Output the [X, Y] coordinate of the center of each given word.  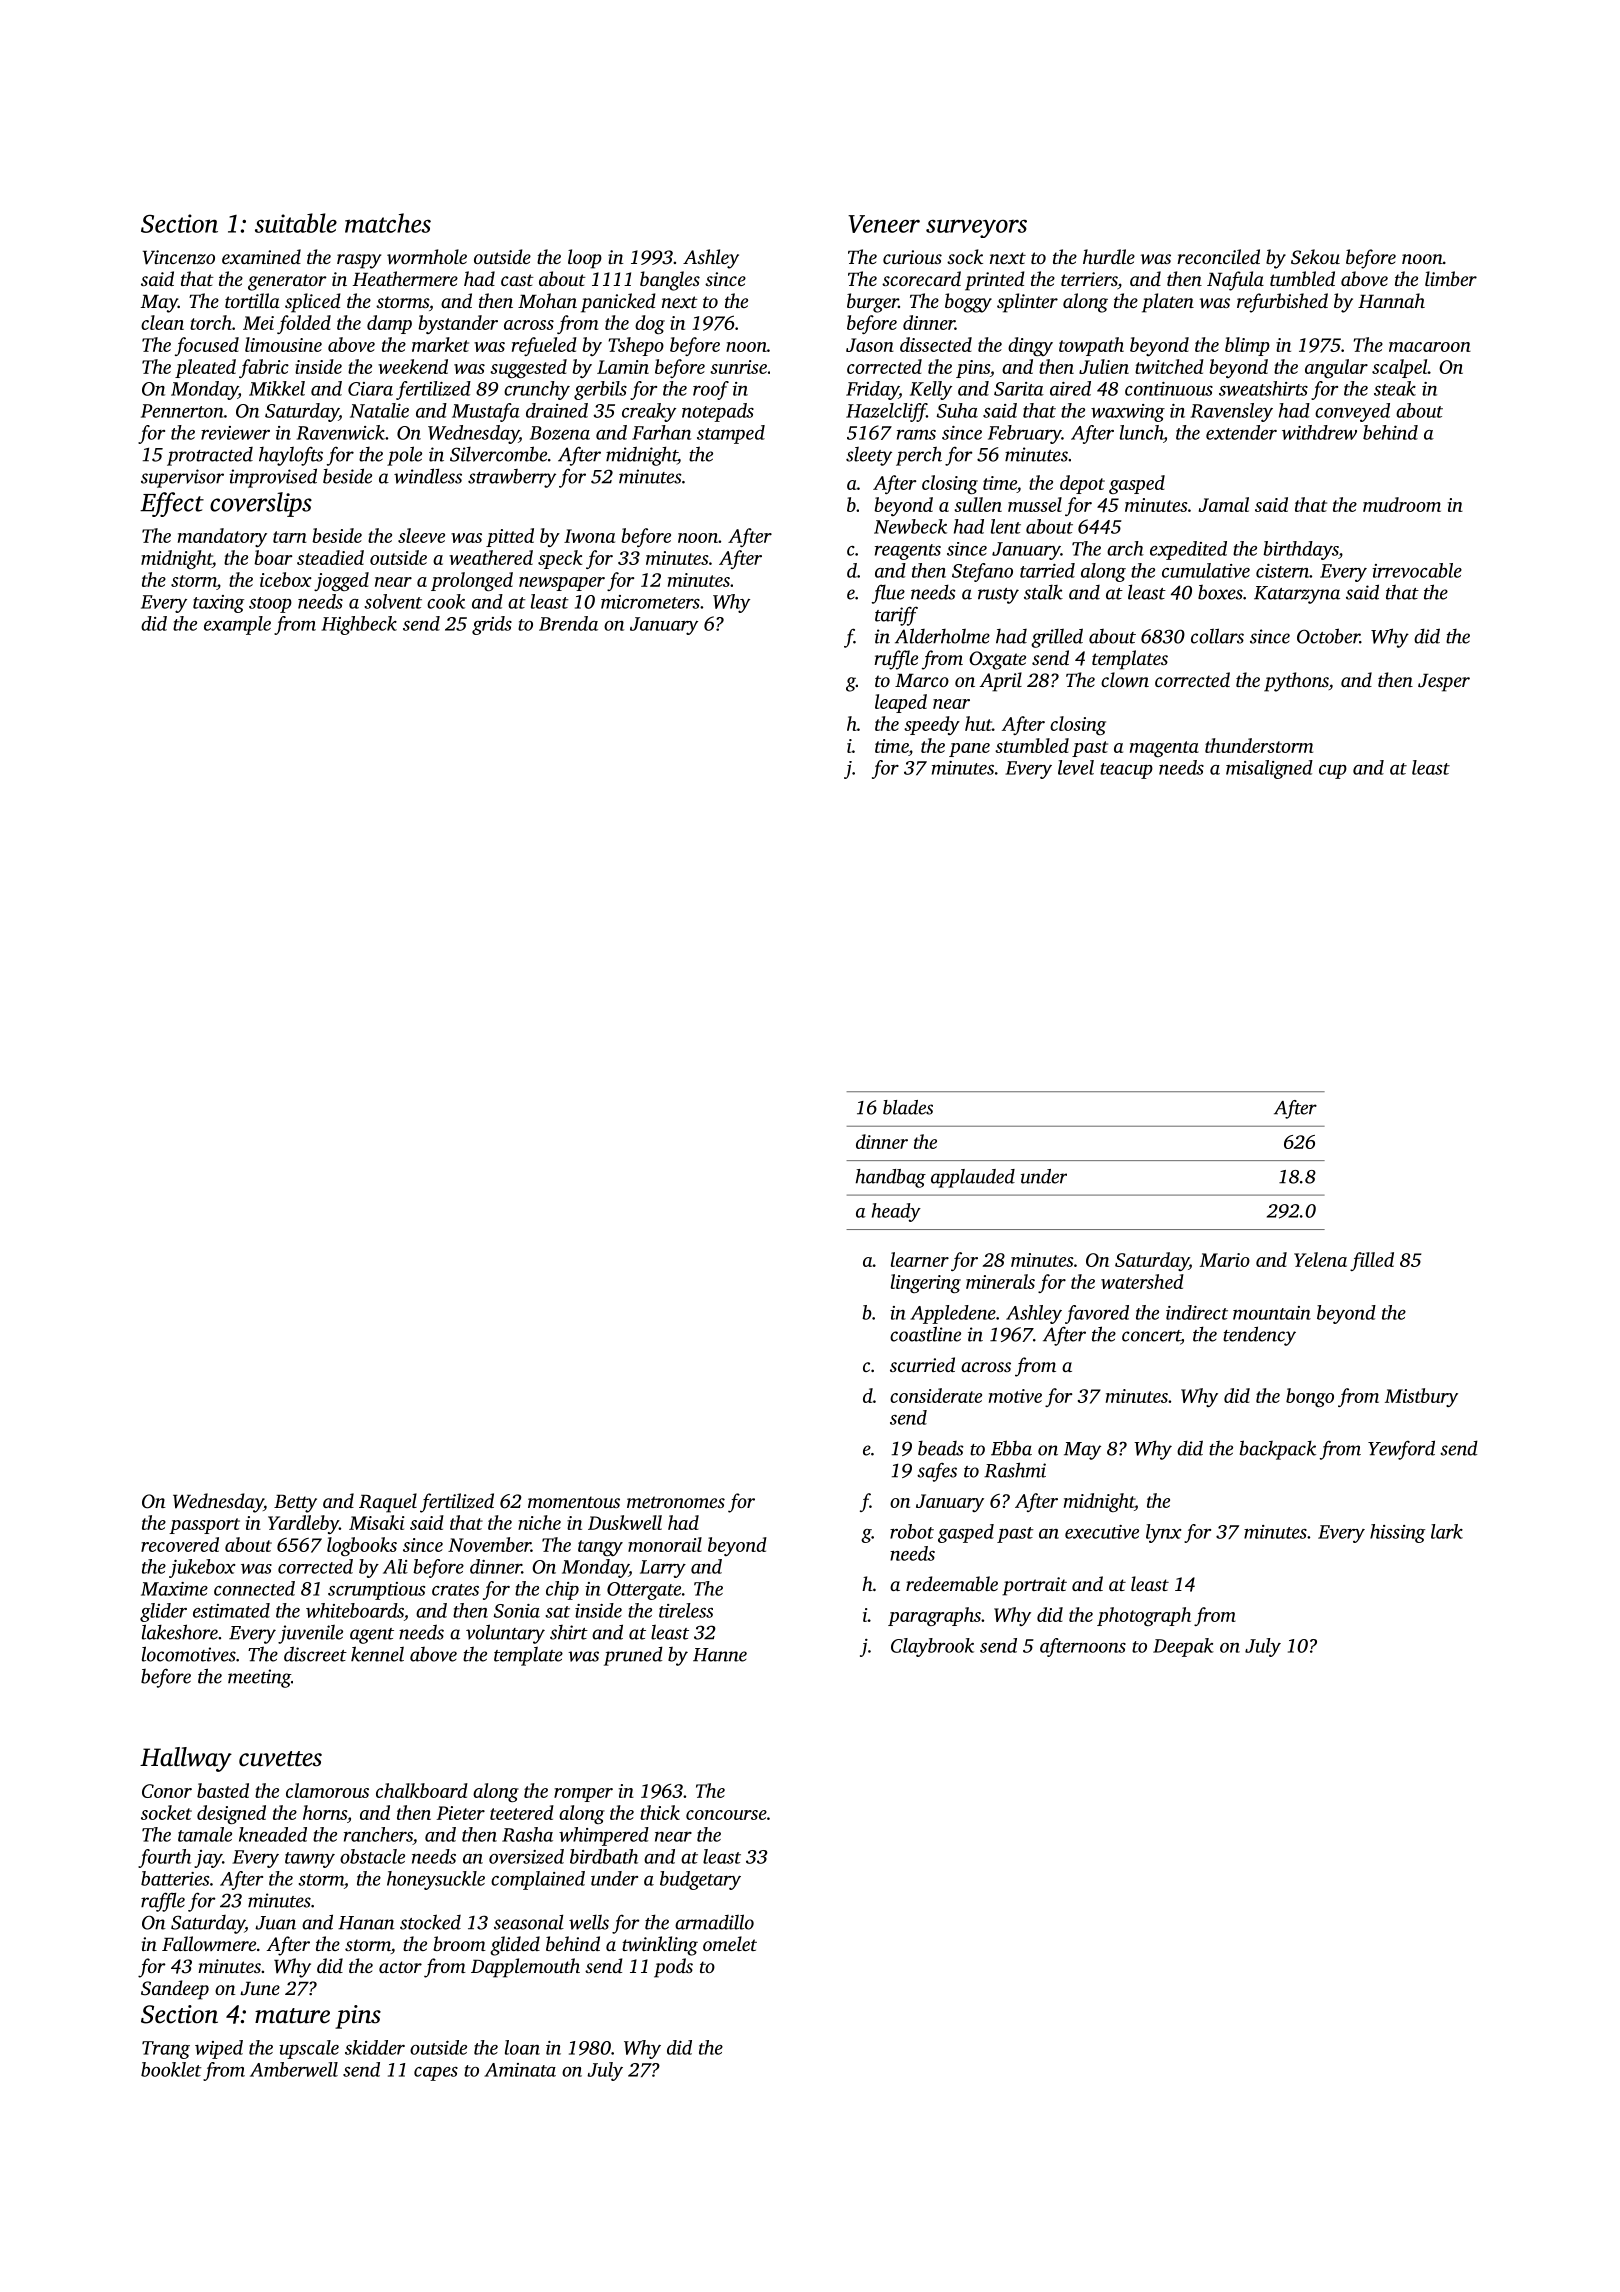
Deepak [1183, 1647]
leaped [901, 703]
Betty [295, 1504]
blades [908, 1107]
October [1328, 636]
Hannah [1391, 300]
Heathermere [405, 278]
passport [204, 1526]
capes [436, 2074]
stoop [270, 605]
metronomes [676, 1502]
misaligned [1269, 769]
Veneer [884, 224]
